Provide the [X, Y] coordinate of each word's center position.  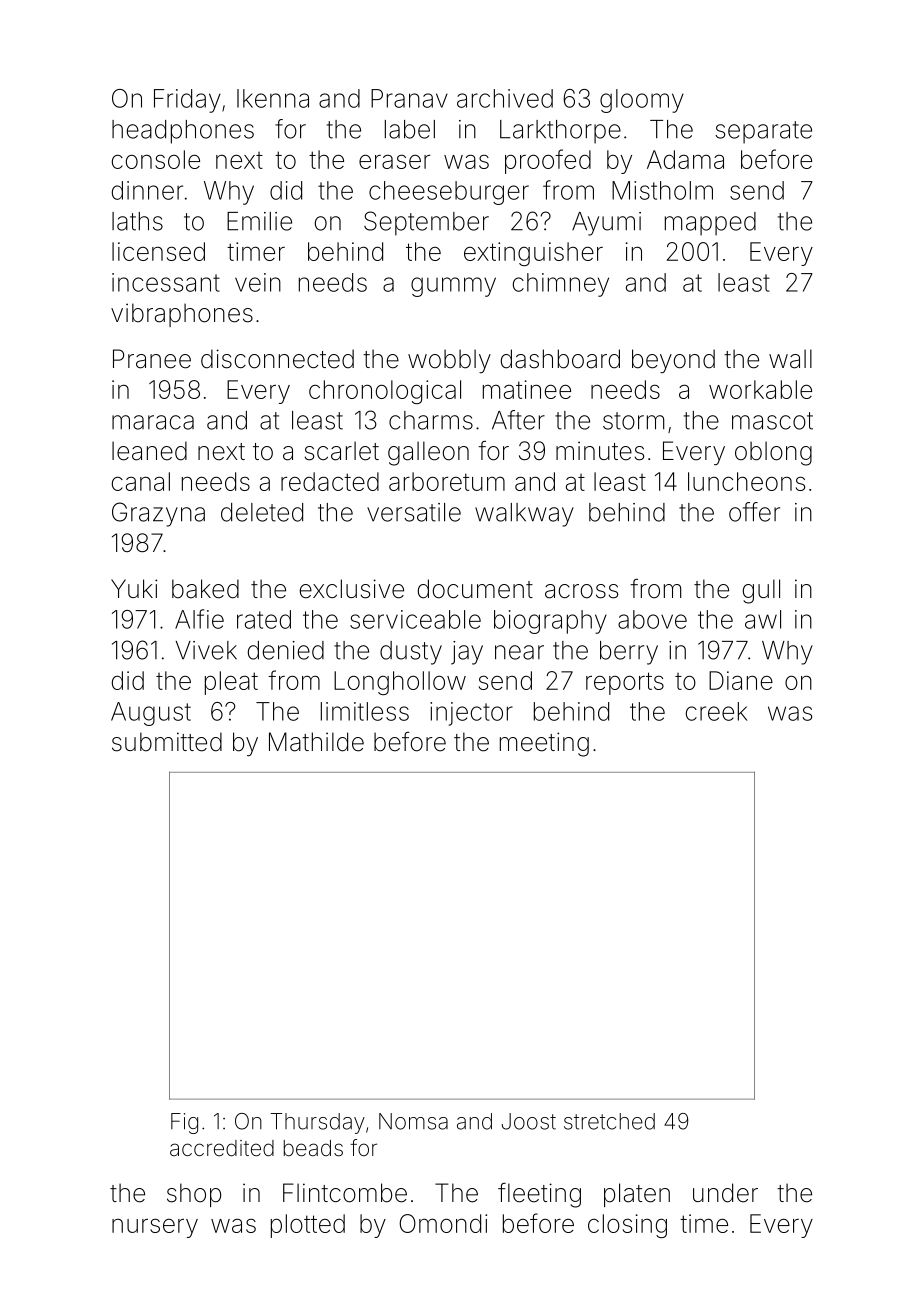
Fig [184, 1123]
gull [761, 591]
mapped [710, 224]
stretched [609, 1121]
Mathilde [316, 742]
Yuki [134, 588]
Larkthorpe [560, 132]
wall [790, 359]
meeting [544, 744]
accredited [222, 1148]
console [156, 159]
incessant [166, 282]
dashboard [560, 359]
